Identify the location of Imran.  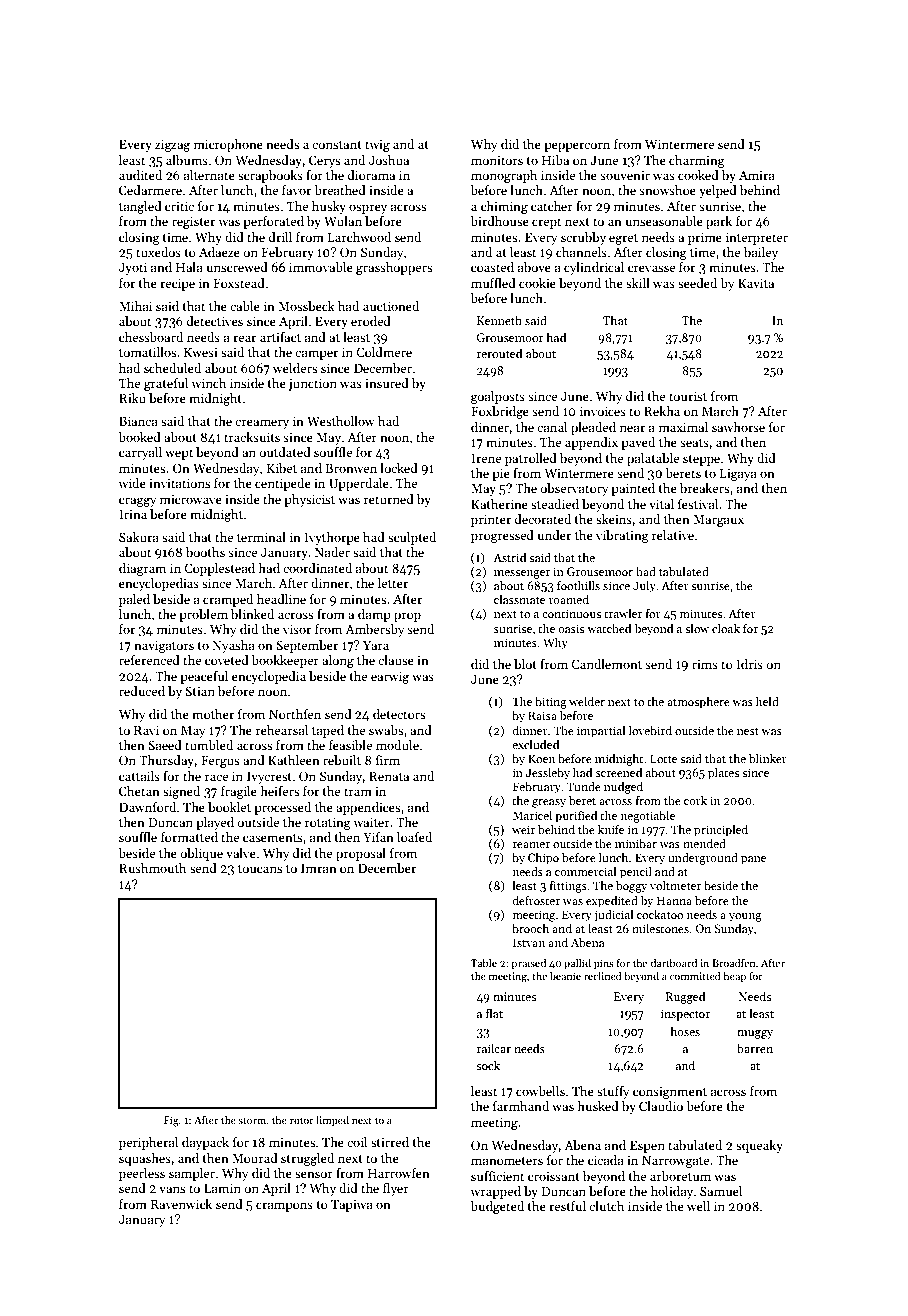
(319, 868).
